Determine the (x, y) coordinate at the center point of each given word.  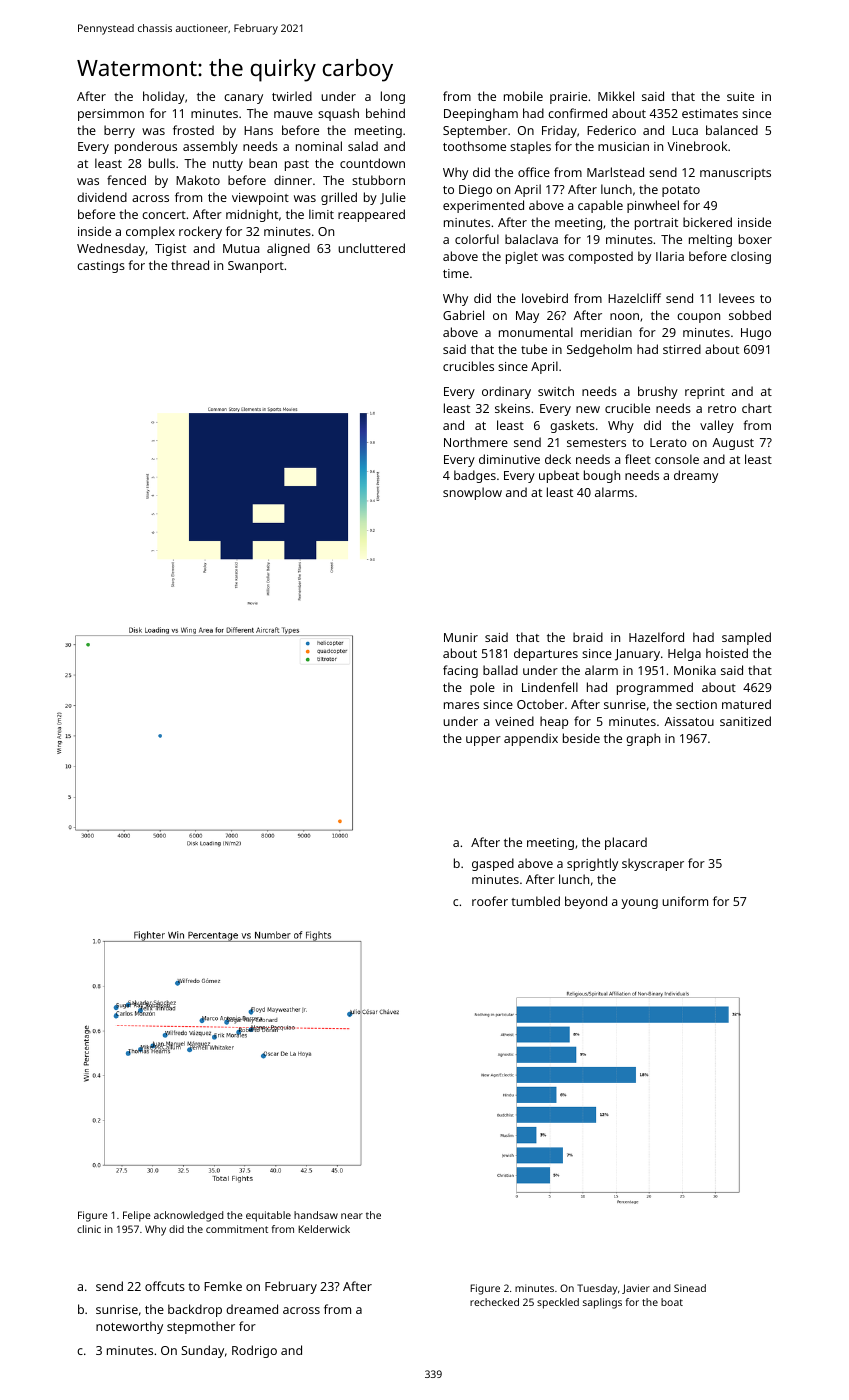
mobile (523, 96)
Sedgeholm (599, 350)
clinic (89, 1229)
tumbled (535, 901)
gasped (493, 864)
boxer (755, 239)
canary (243, 99)
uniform (685, 901)
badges (475, 476)
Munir (461, 637)
